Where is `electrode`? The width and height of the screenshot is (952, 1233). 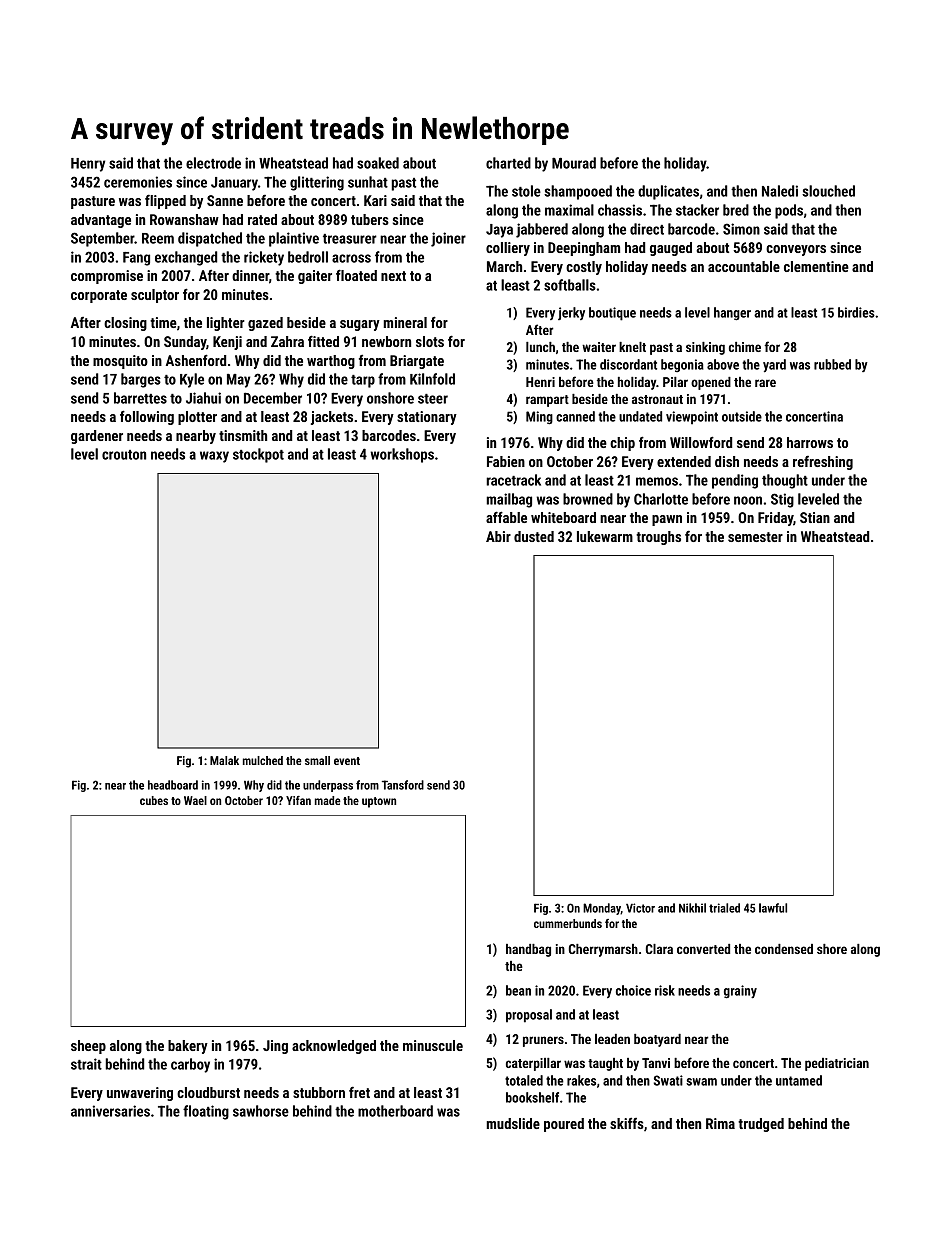 electrode is located at coordinates (213, 163).
